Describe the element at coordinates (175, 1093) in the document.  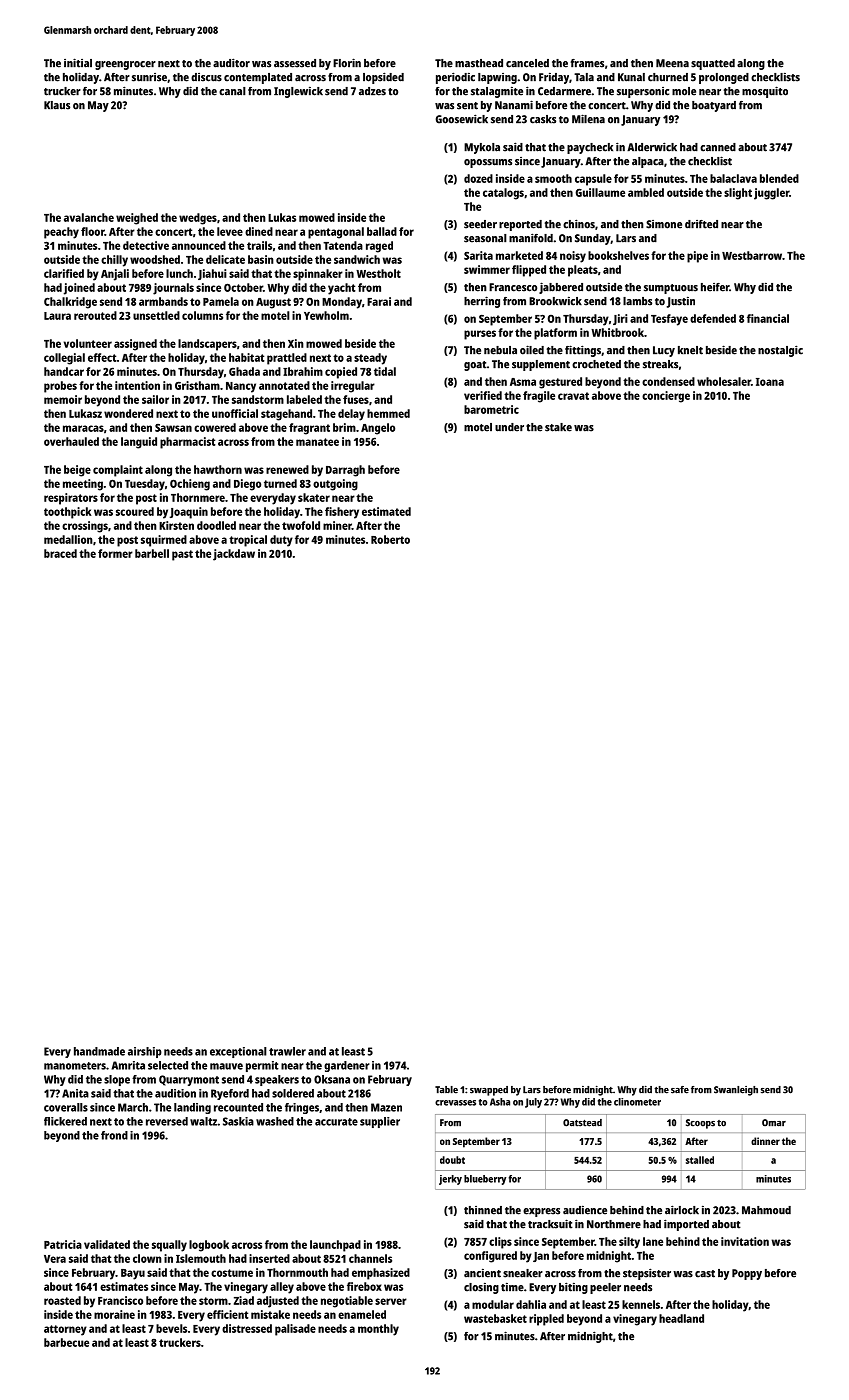
I see `audition` at that location.
